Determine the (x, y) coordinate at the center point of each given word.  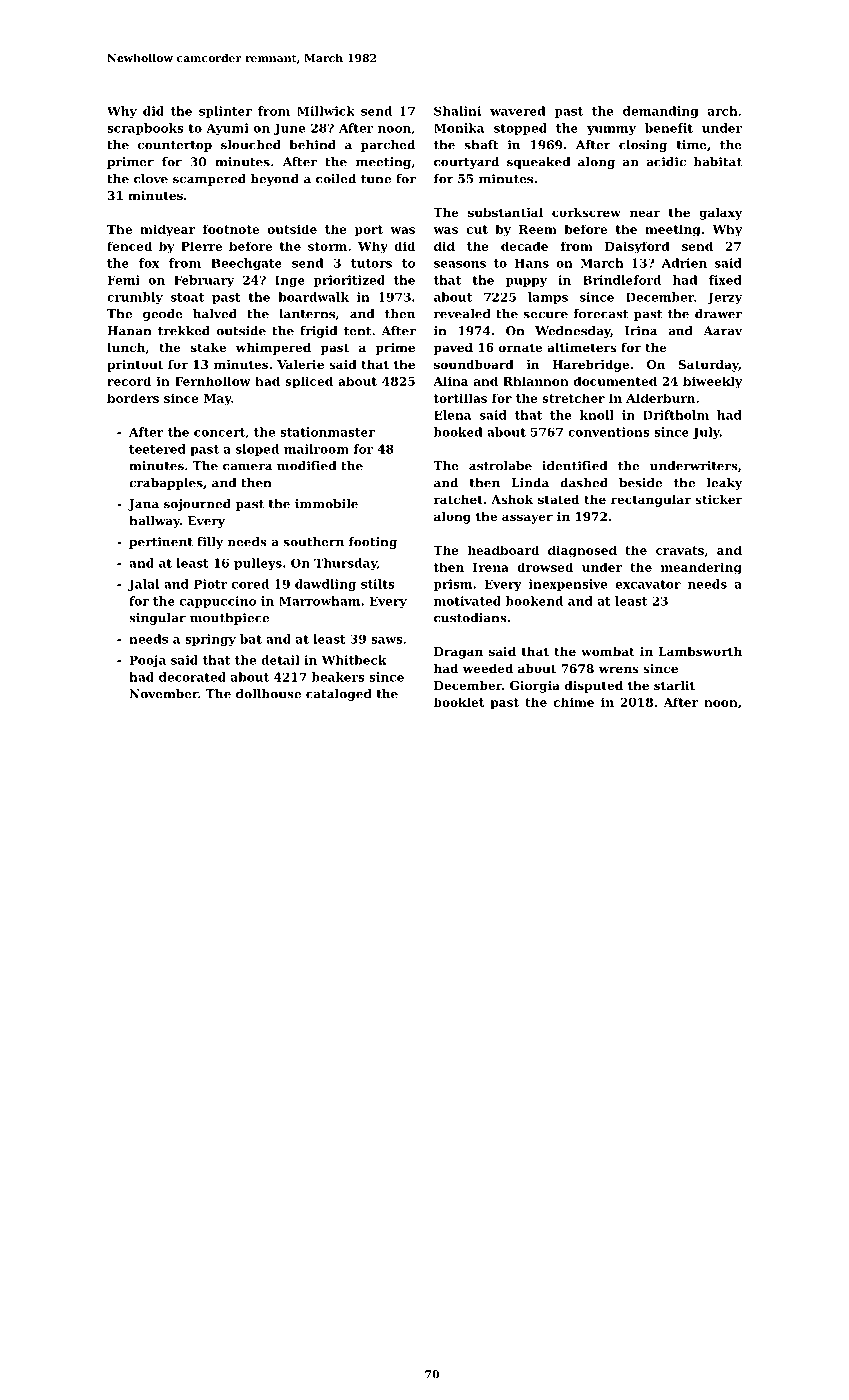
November (163, 694)
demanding (661, 112)
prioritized (349, 281)
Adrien (684, 263)
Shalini (457, 111)
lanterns (307, 314)
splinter (225, 112)
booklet (459, 702)
